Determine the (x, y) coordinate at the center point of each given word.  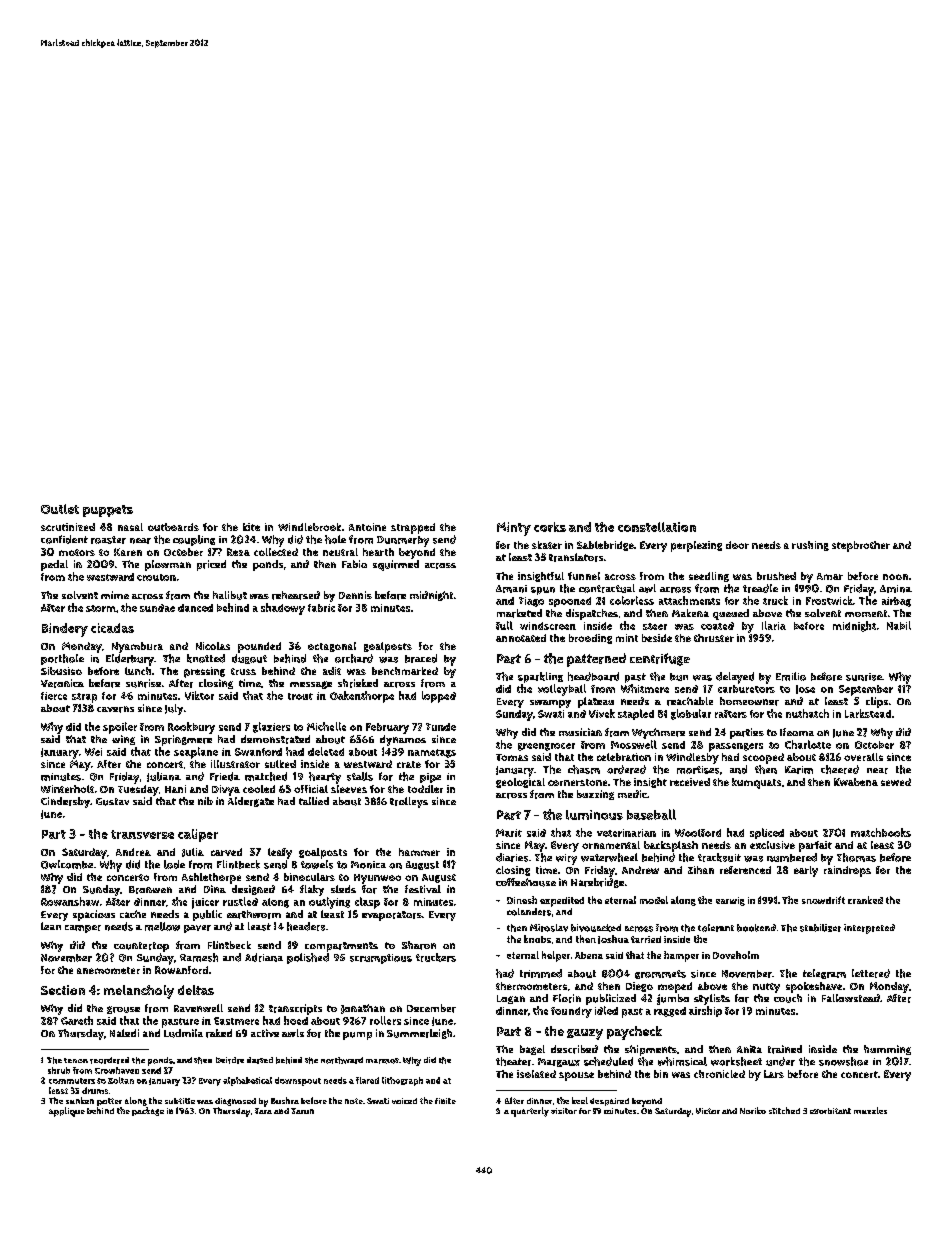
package (148, 1111)
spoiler (120, 728)
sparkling (540, 677)
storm (101, 608)
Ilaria (774, 625)
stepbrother (861, 546)
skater (547, 545)
